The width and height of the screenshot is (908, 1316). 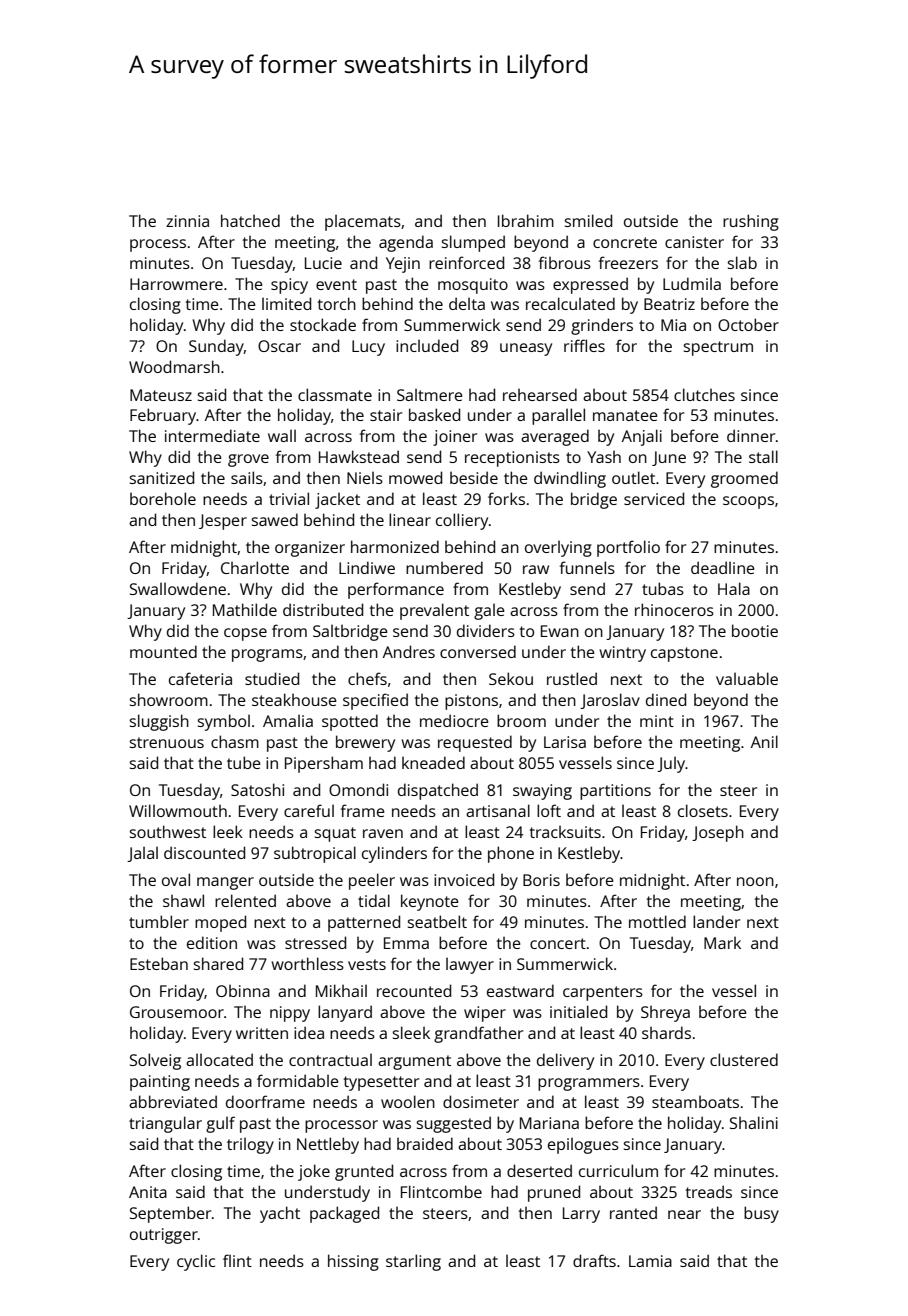 I want to click on carpenters, so click(x=603, y=993).
